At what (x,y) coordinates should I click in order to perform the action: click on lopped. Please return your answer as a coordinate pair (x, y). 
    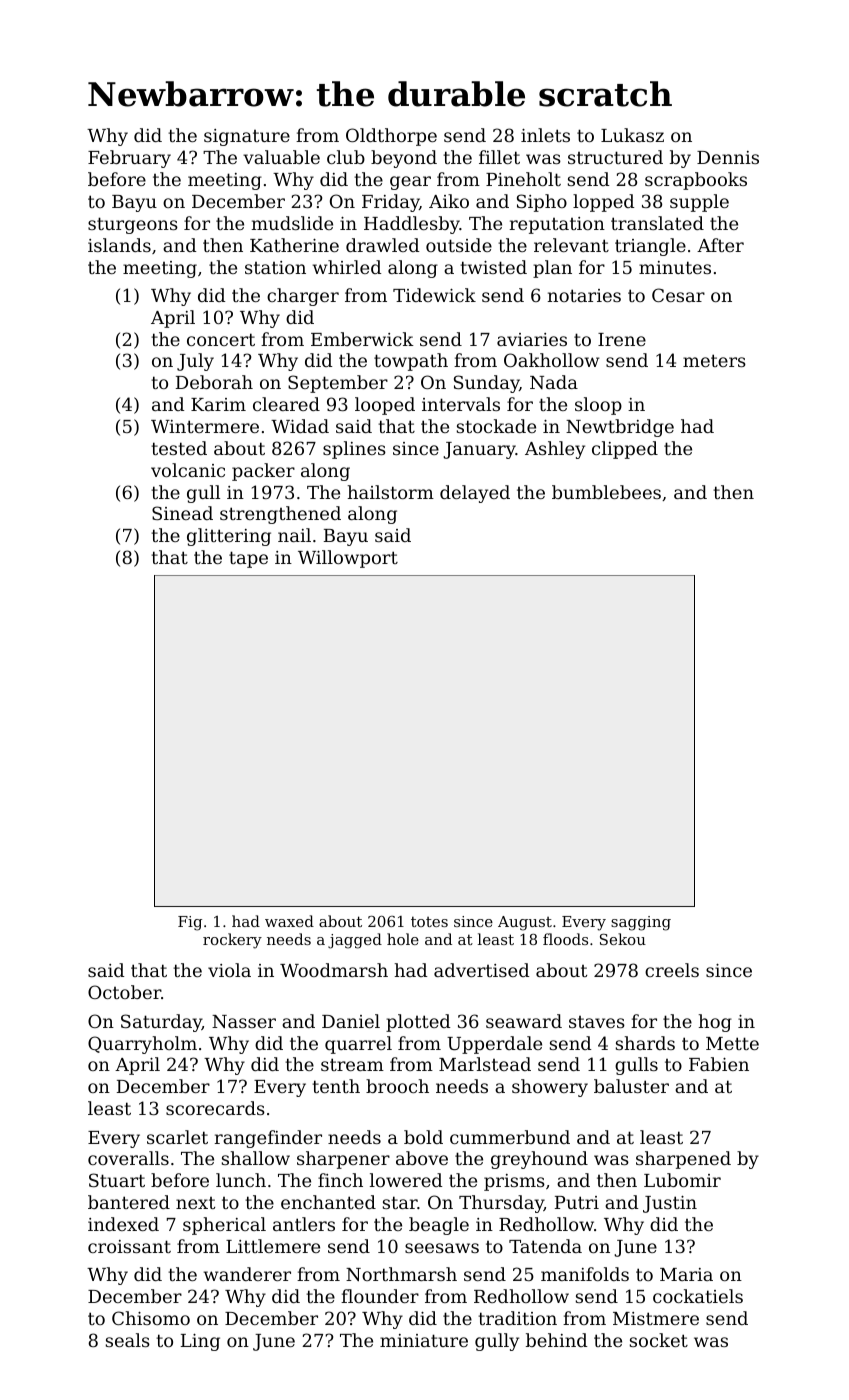
    Looking at the image, I should click on (603, 203).
